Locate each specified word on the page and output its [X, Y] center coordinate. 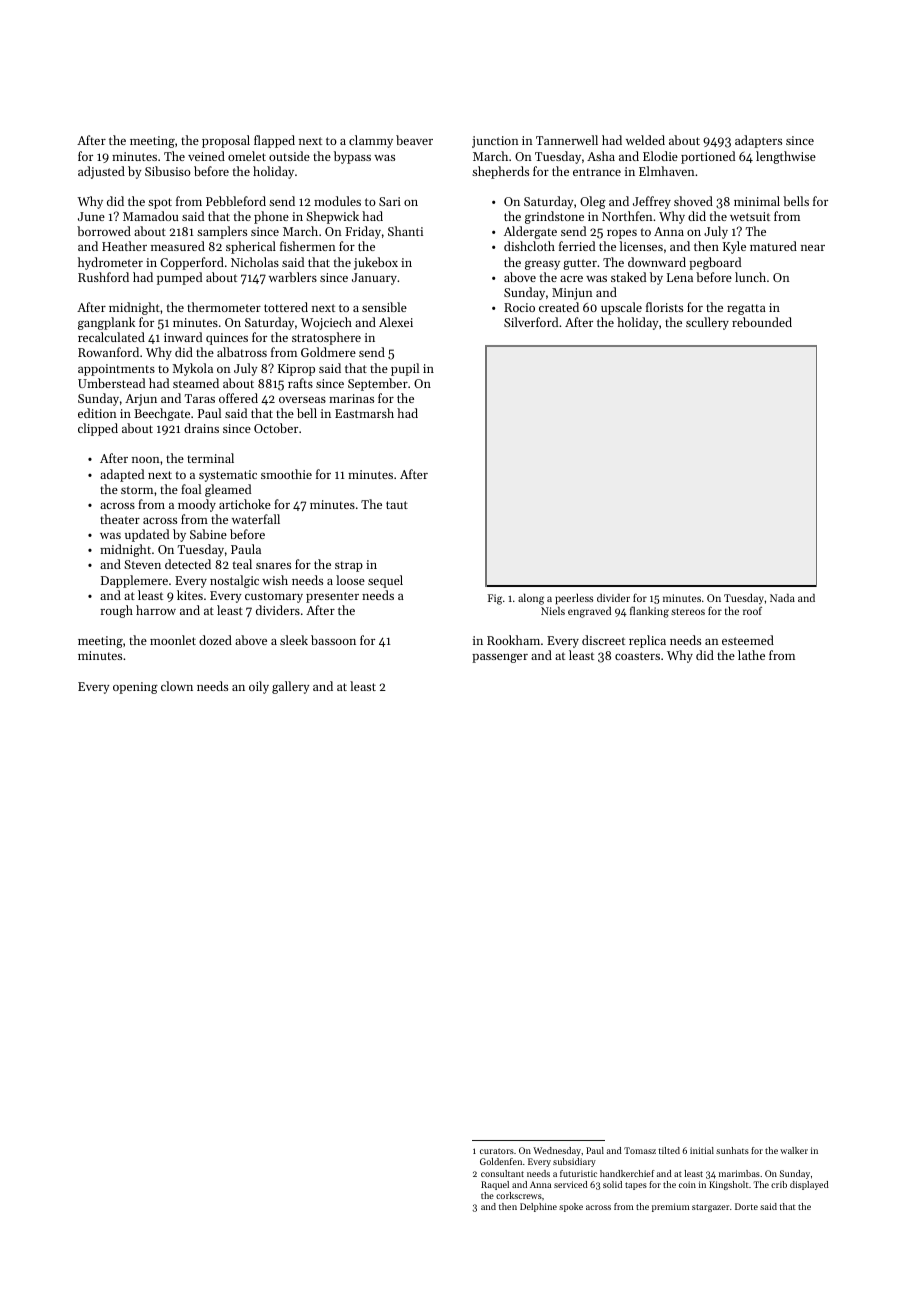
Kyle [734, 247]
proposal [226, 141]
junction [495, 142]
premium [670, 1207]
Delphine [538, 1207]
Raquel [495, 1185]
